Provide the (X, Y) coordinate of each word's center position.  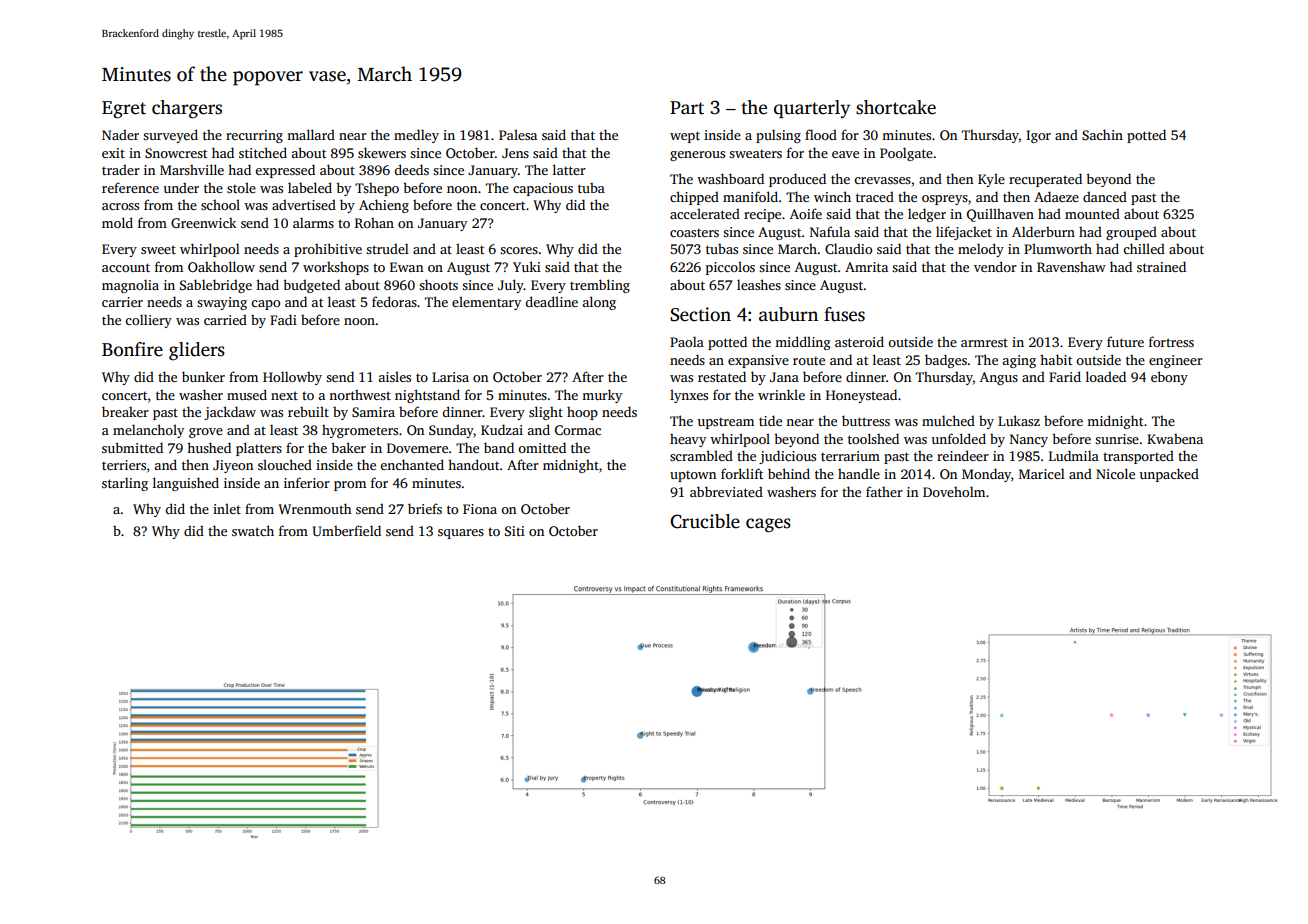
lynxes (689, 396)
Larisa (450, 377)
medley (416, 136)
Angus (999, 378)
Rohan (374, 223)
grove (206, 433)
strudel (387, 248)
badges (946, 361)
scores (519, 250)
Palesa (518, 134)
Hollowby (292, 378)
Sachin (1102, 134)
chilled (1144, 248)
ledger (927, 215)
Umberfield (347, 530)
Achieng (384, 206)
